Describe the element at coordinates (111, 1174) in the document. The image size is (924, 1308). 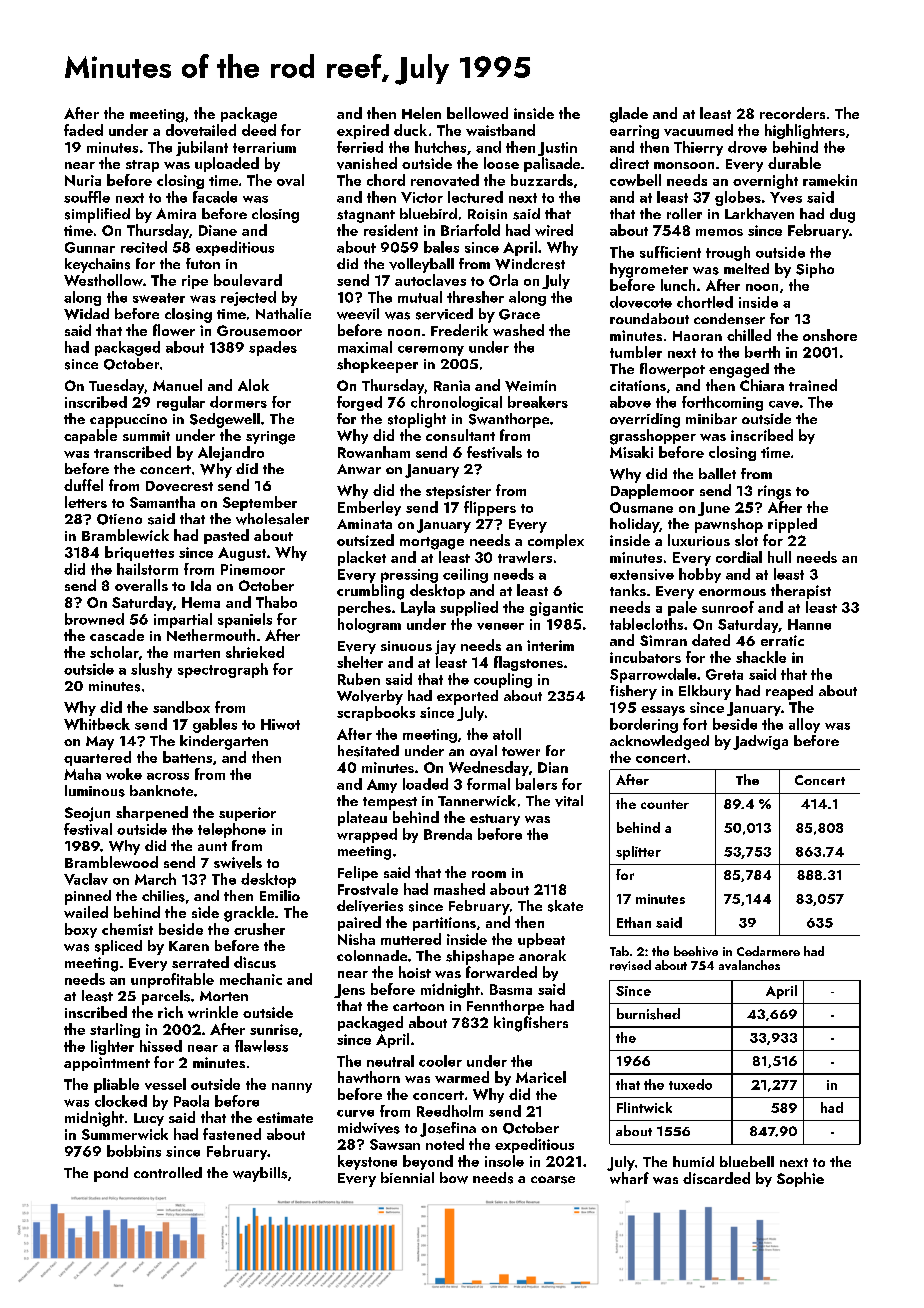
I see `pond` at that location.
